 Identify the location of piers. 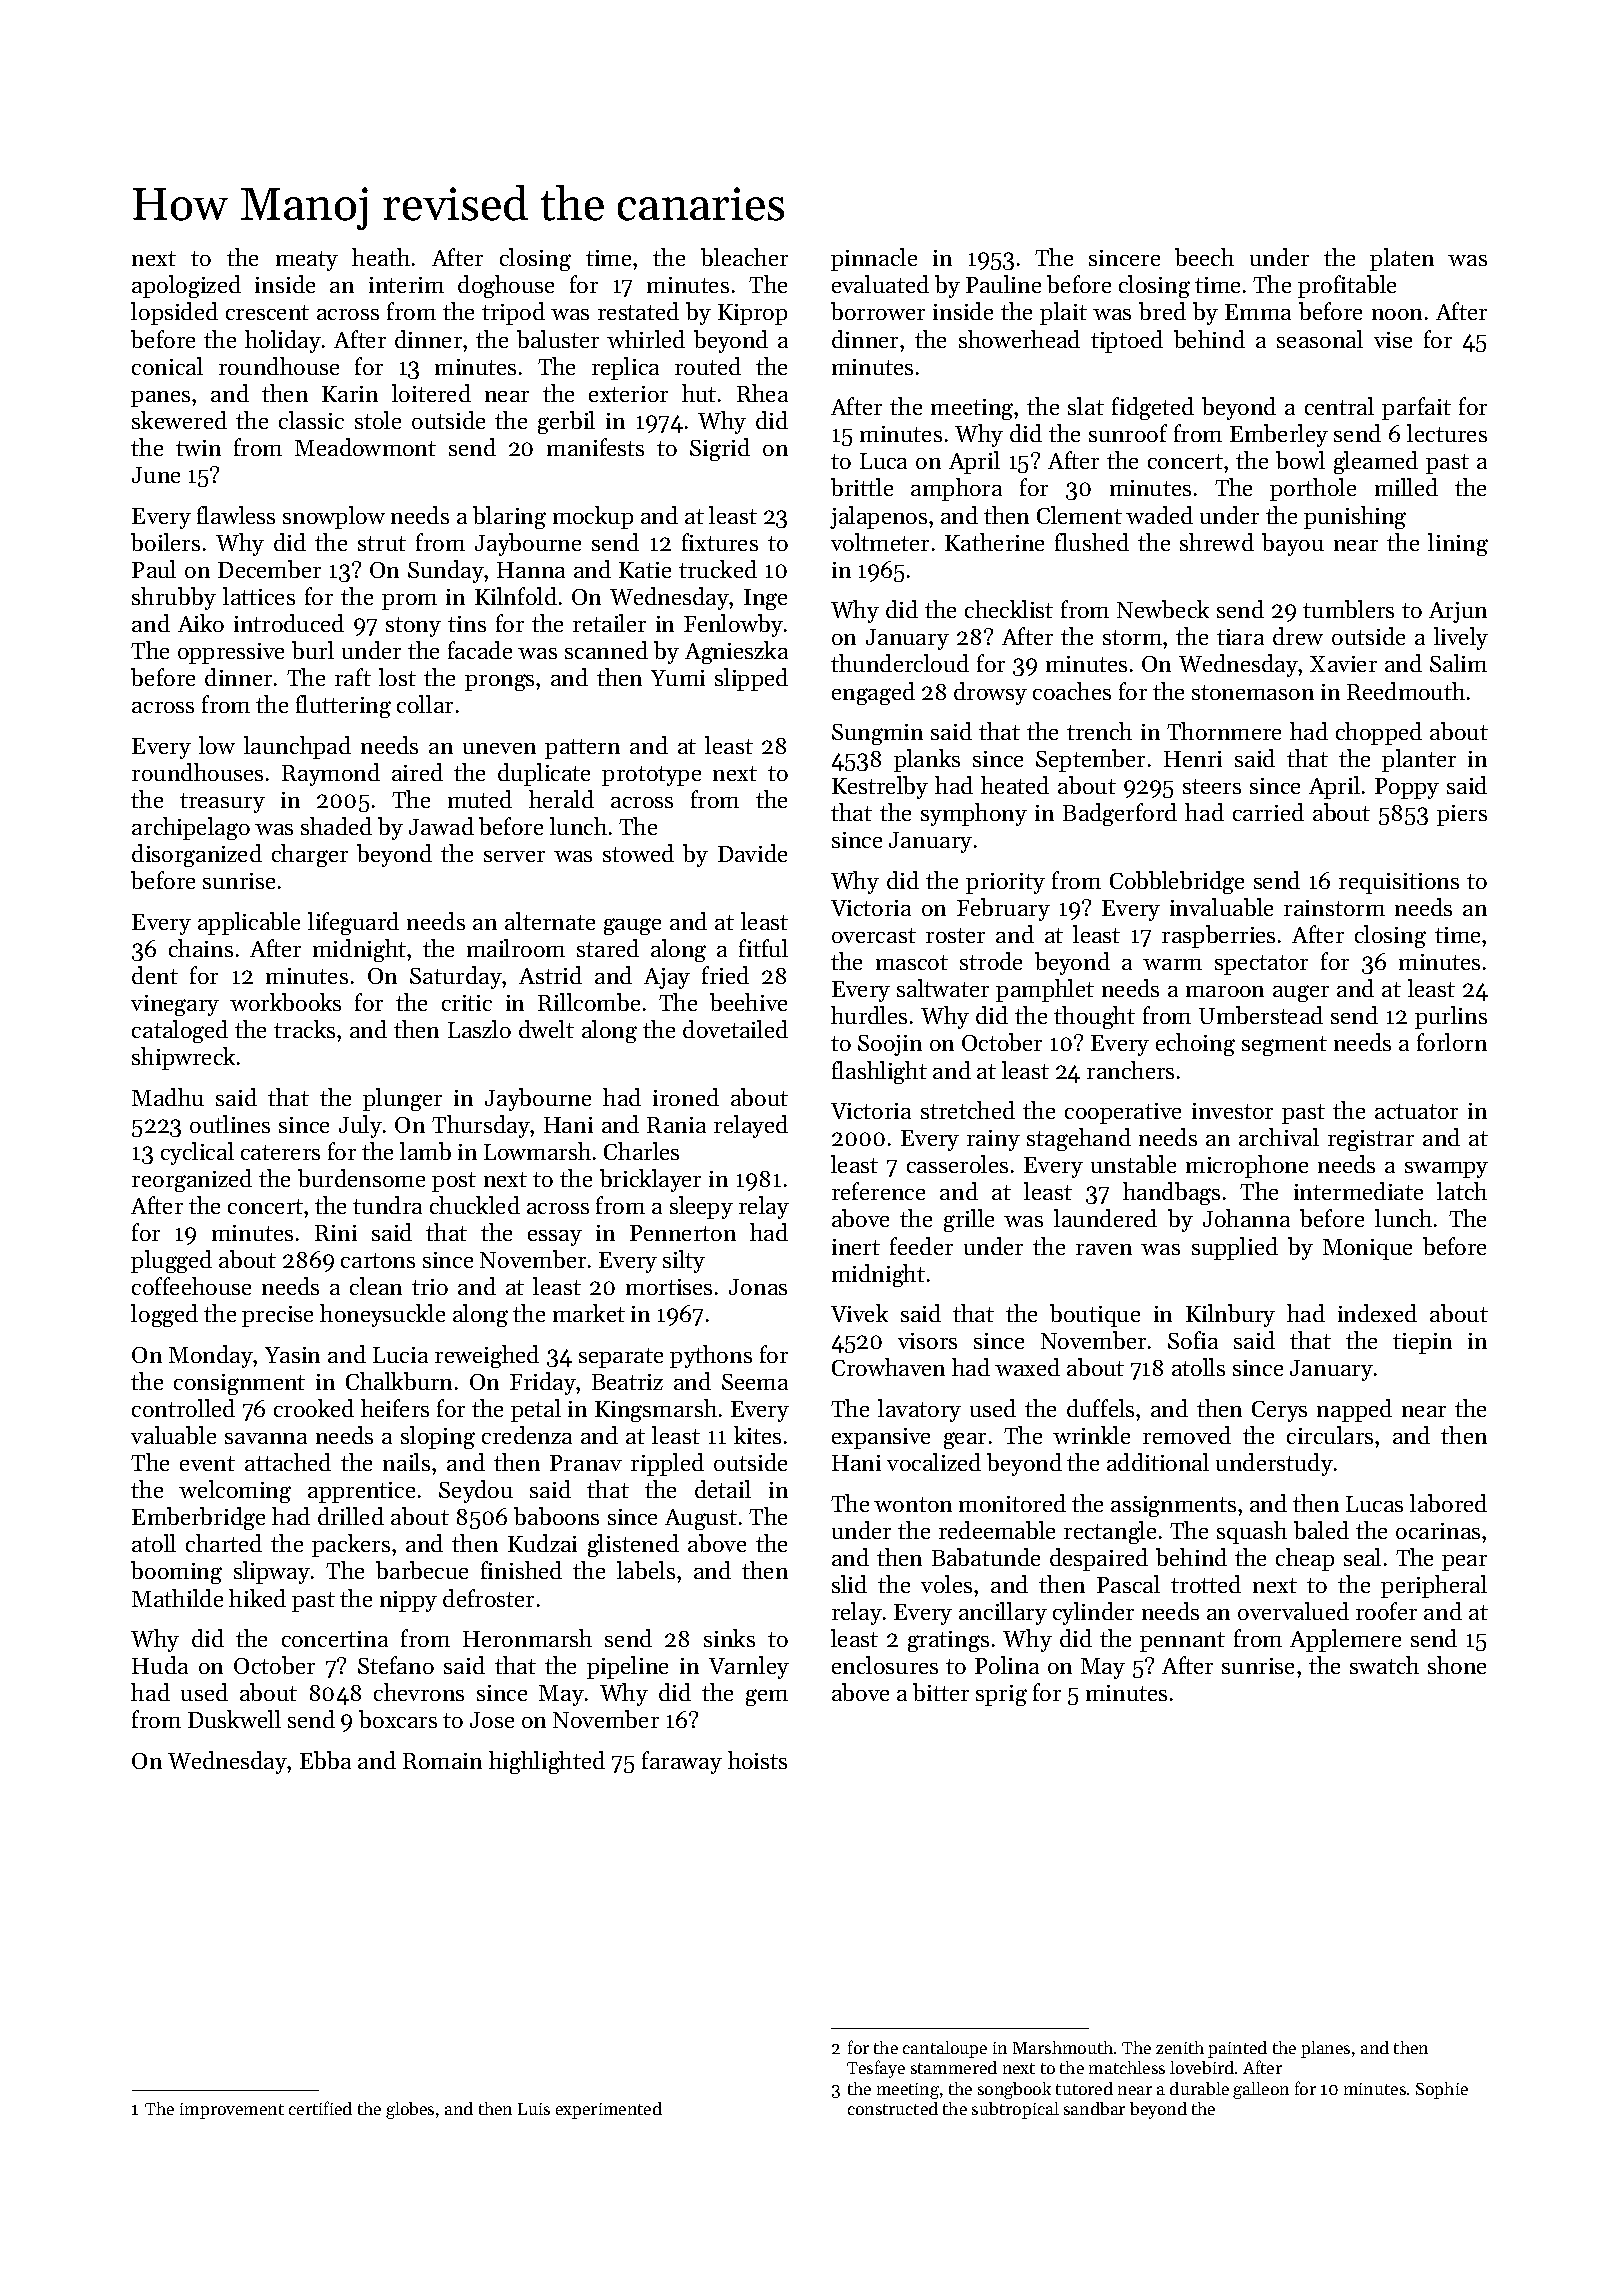
(1462, 815).
